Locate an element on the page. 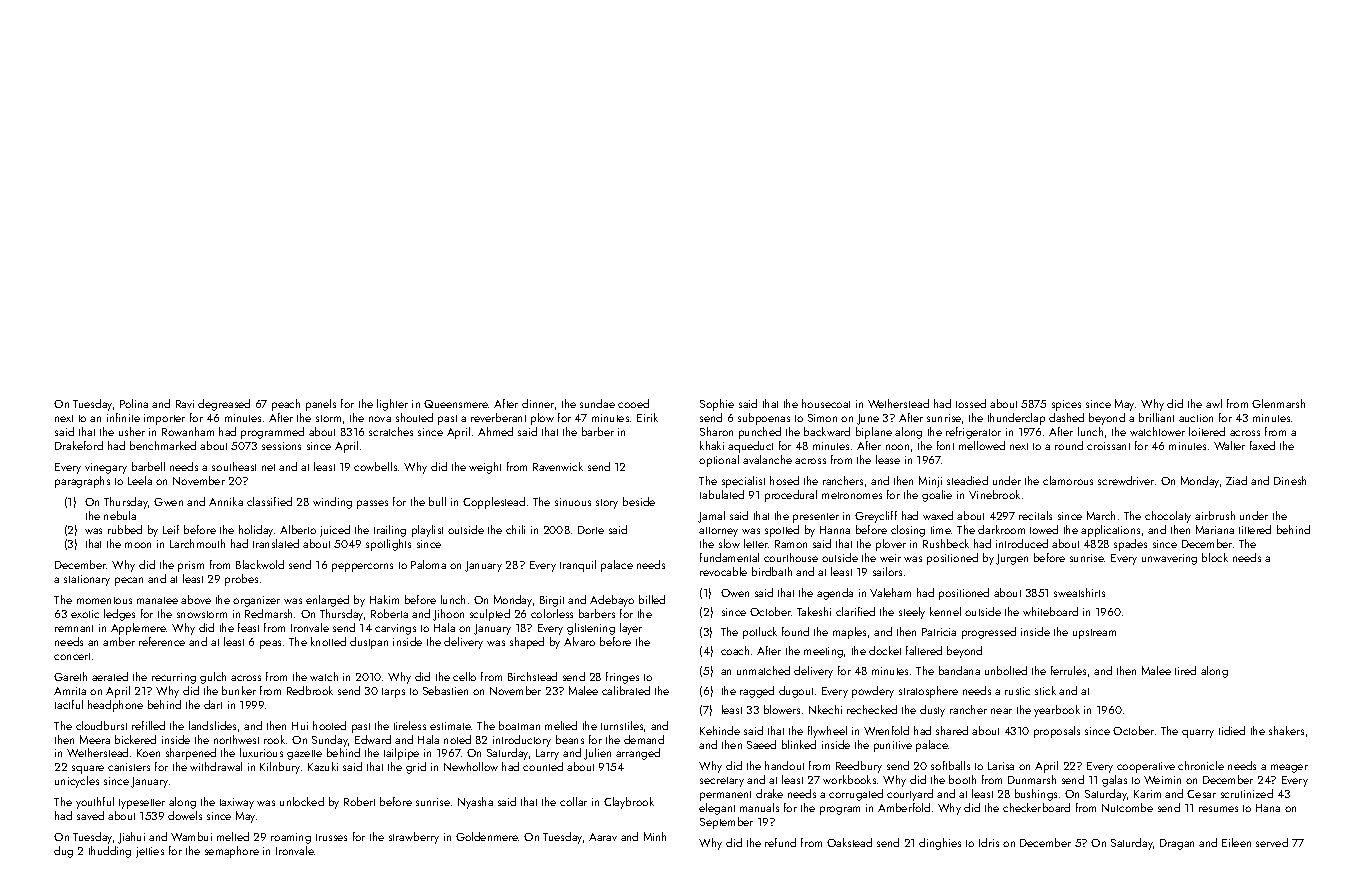 This document has height=887, width=1372. Nyasha is located at coordinates (475, 803).
